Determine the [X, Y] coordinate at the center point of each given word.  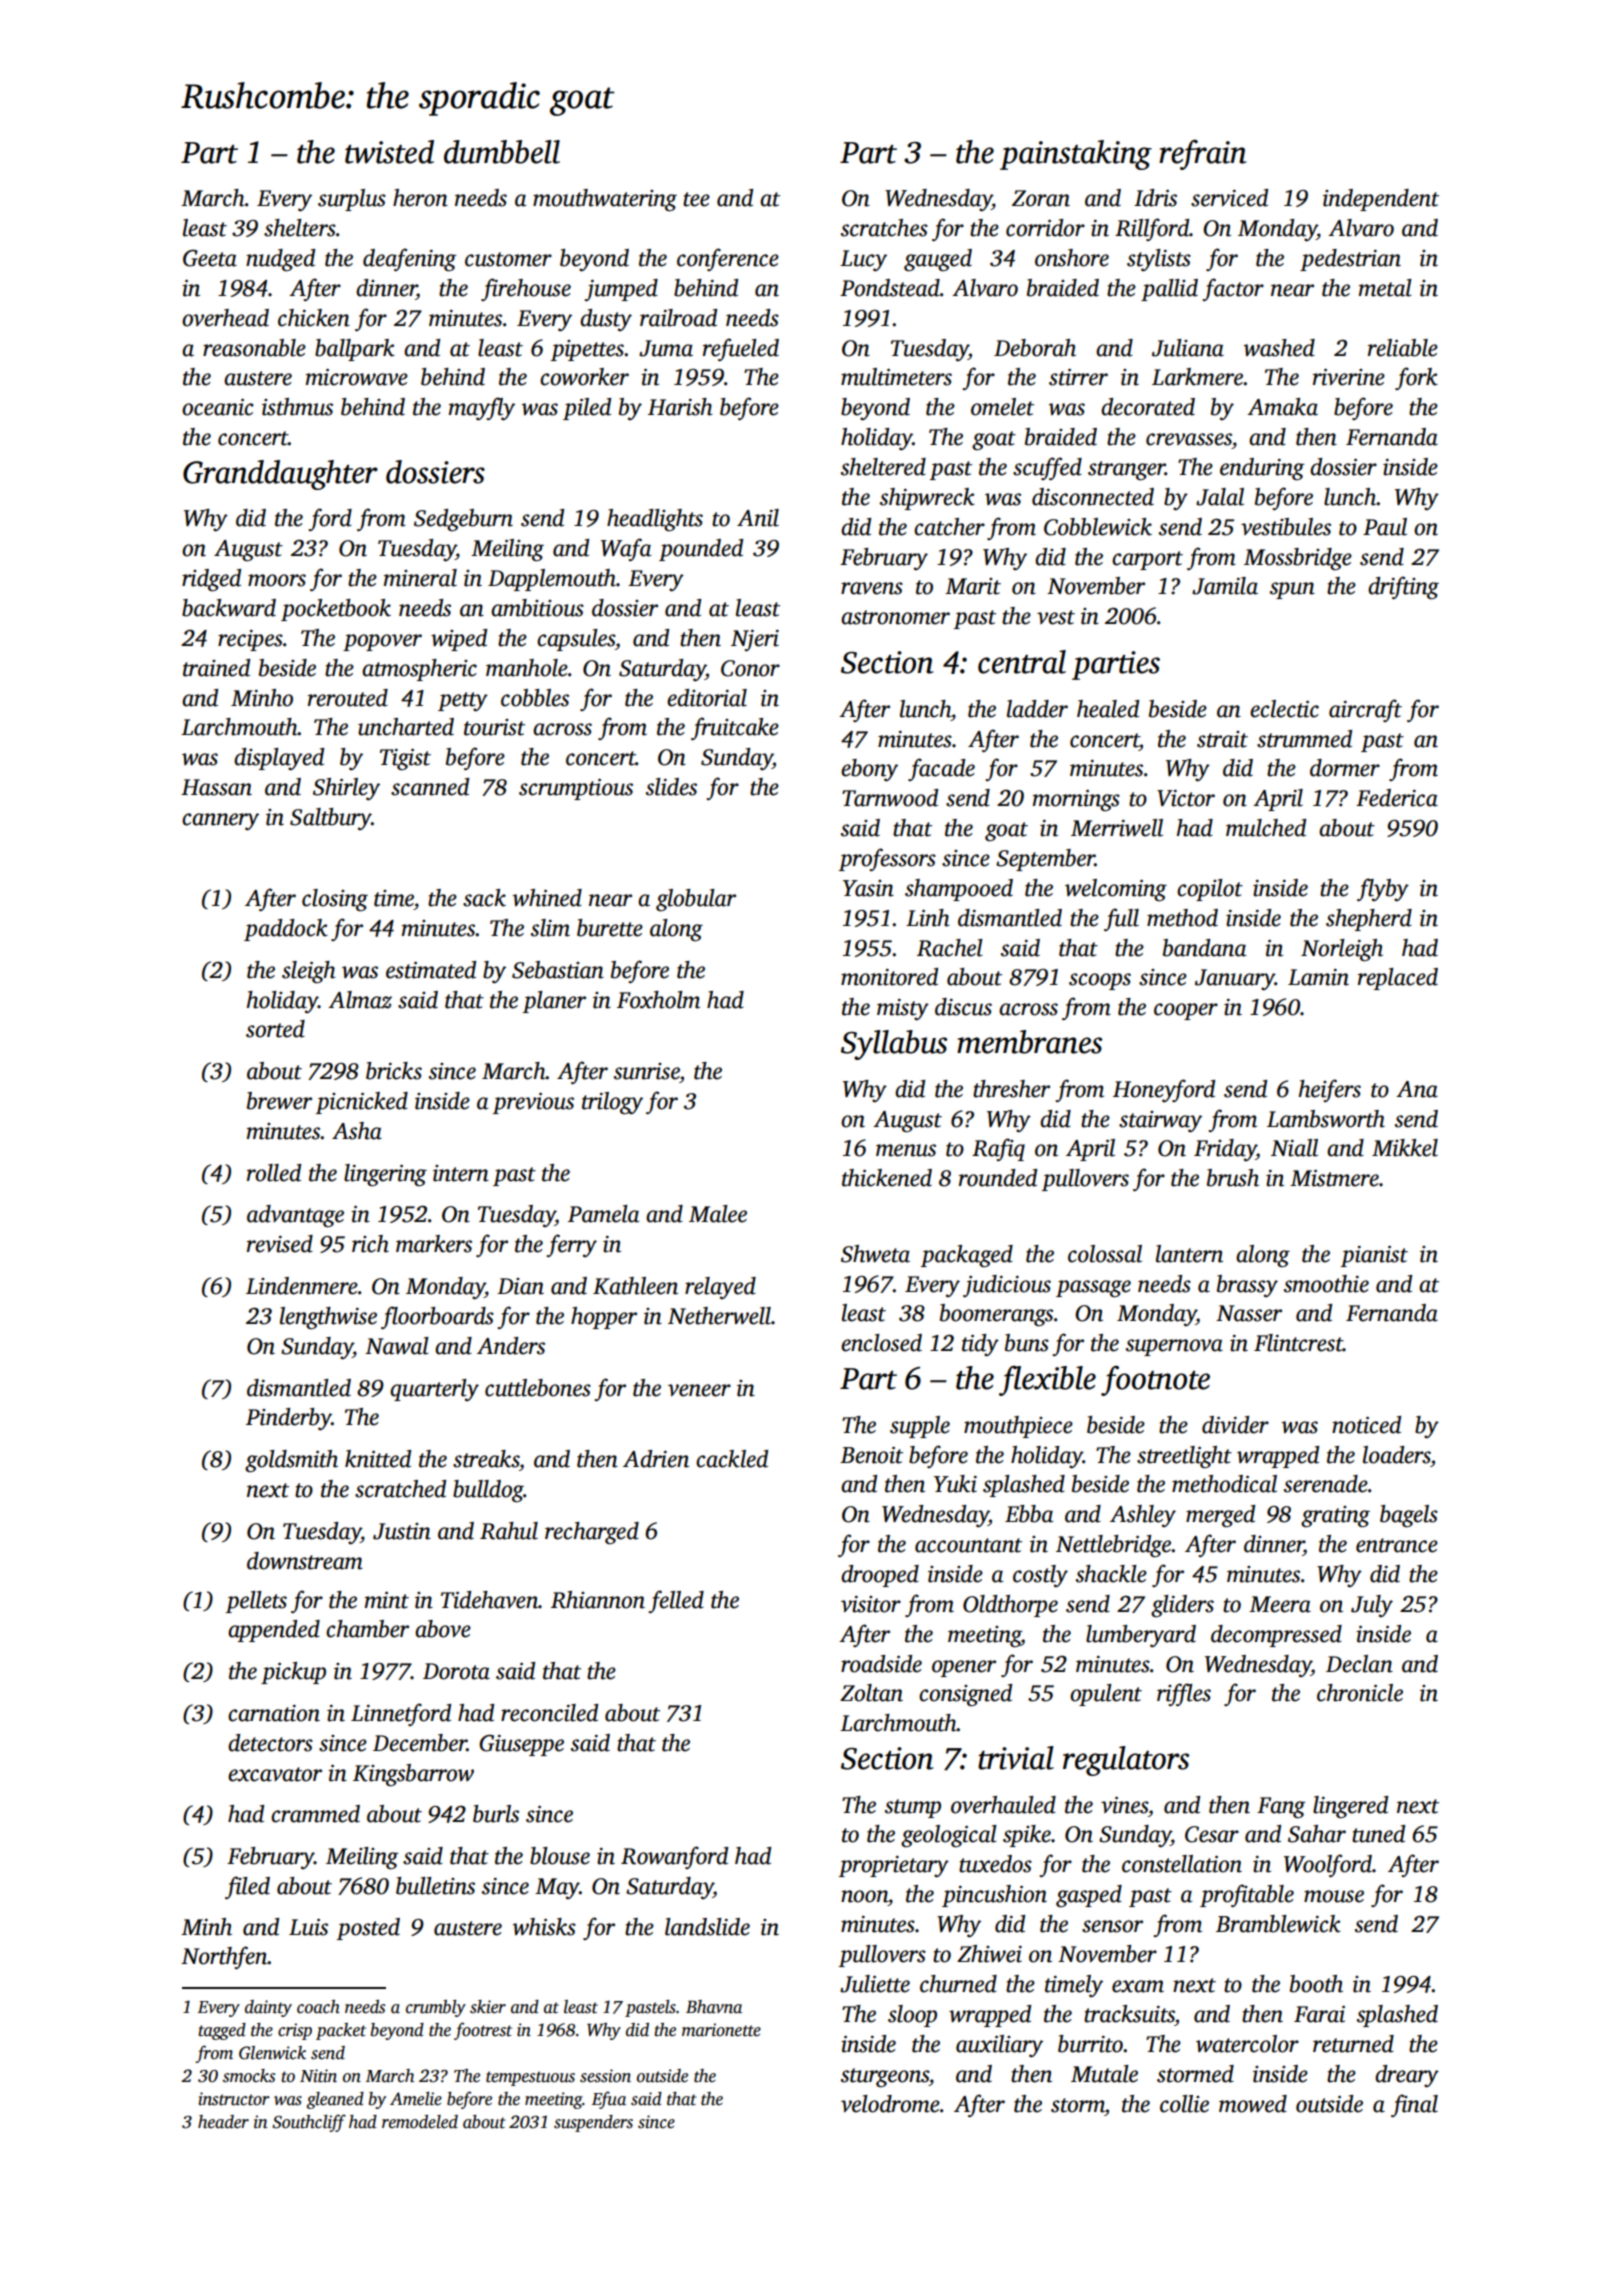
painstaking [1076, 155]
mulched [1266, 828]
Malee [718, 1214]
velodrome [890, 2104]
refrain [1202, 155]
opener [964, 1668]
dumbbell [502, 152]
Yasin [868, 888]
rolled [274, 1173]
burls [496, 1814]
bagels [1409, 1516]
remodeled [420, 2122]
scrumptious [576, 789]
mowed [1253, 2104]
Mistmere [1334, 1178]
